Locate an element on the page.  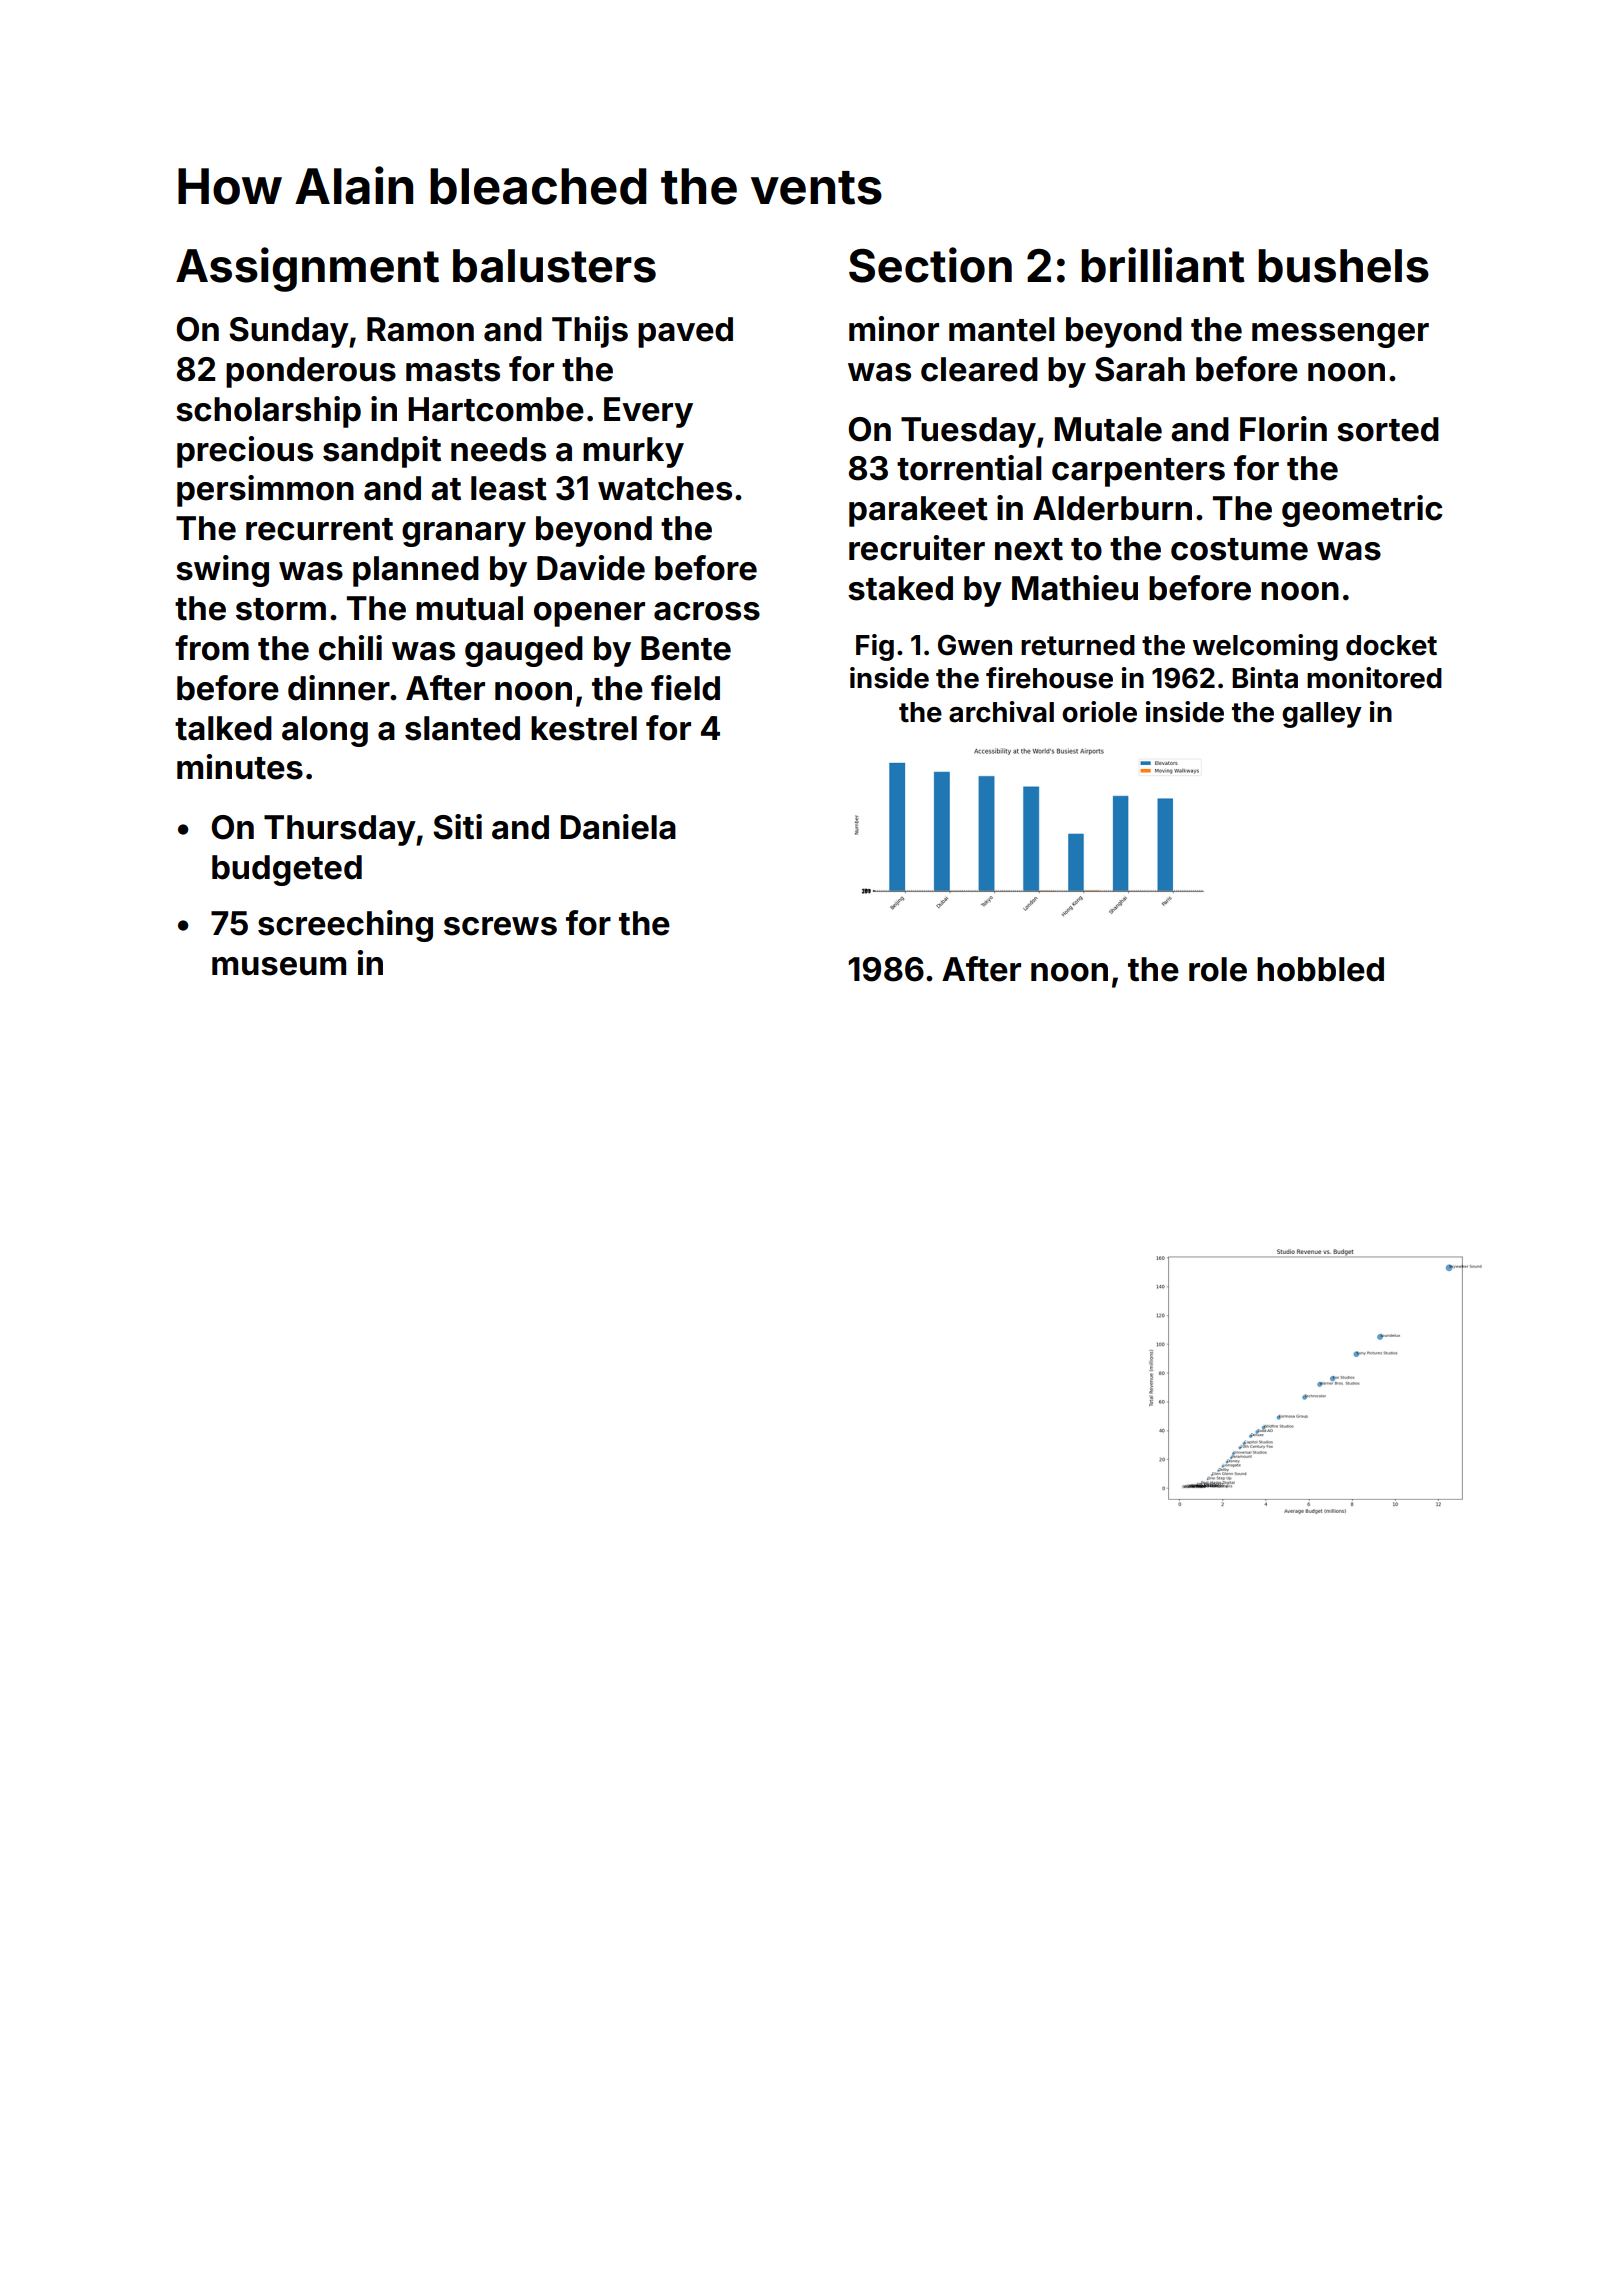
Assignment is located at coordinates (307, 269).
